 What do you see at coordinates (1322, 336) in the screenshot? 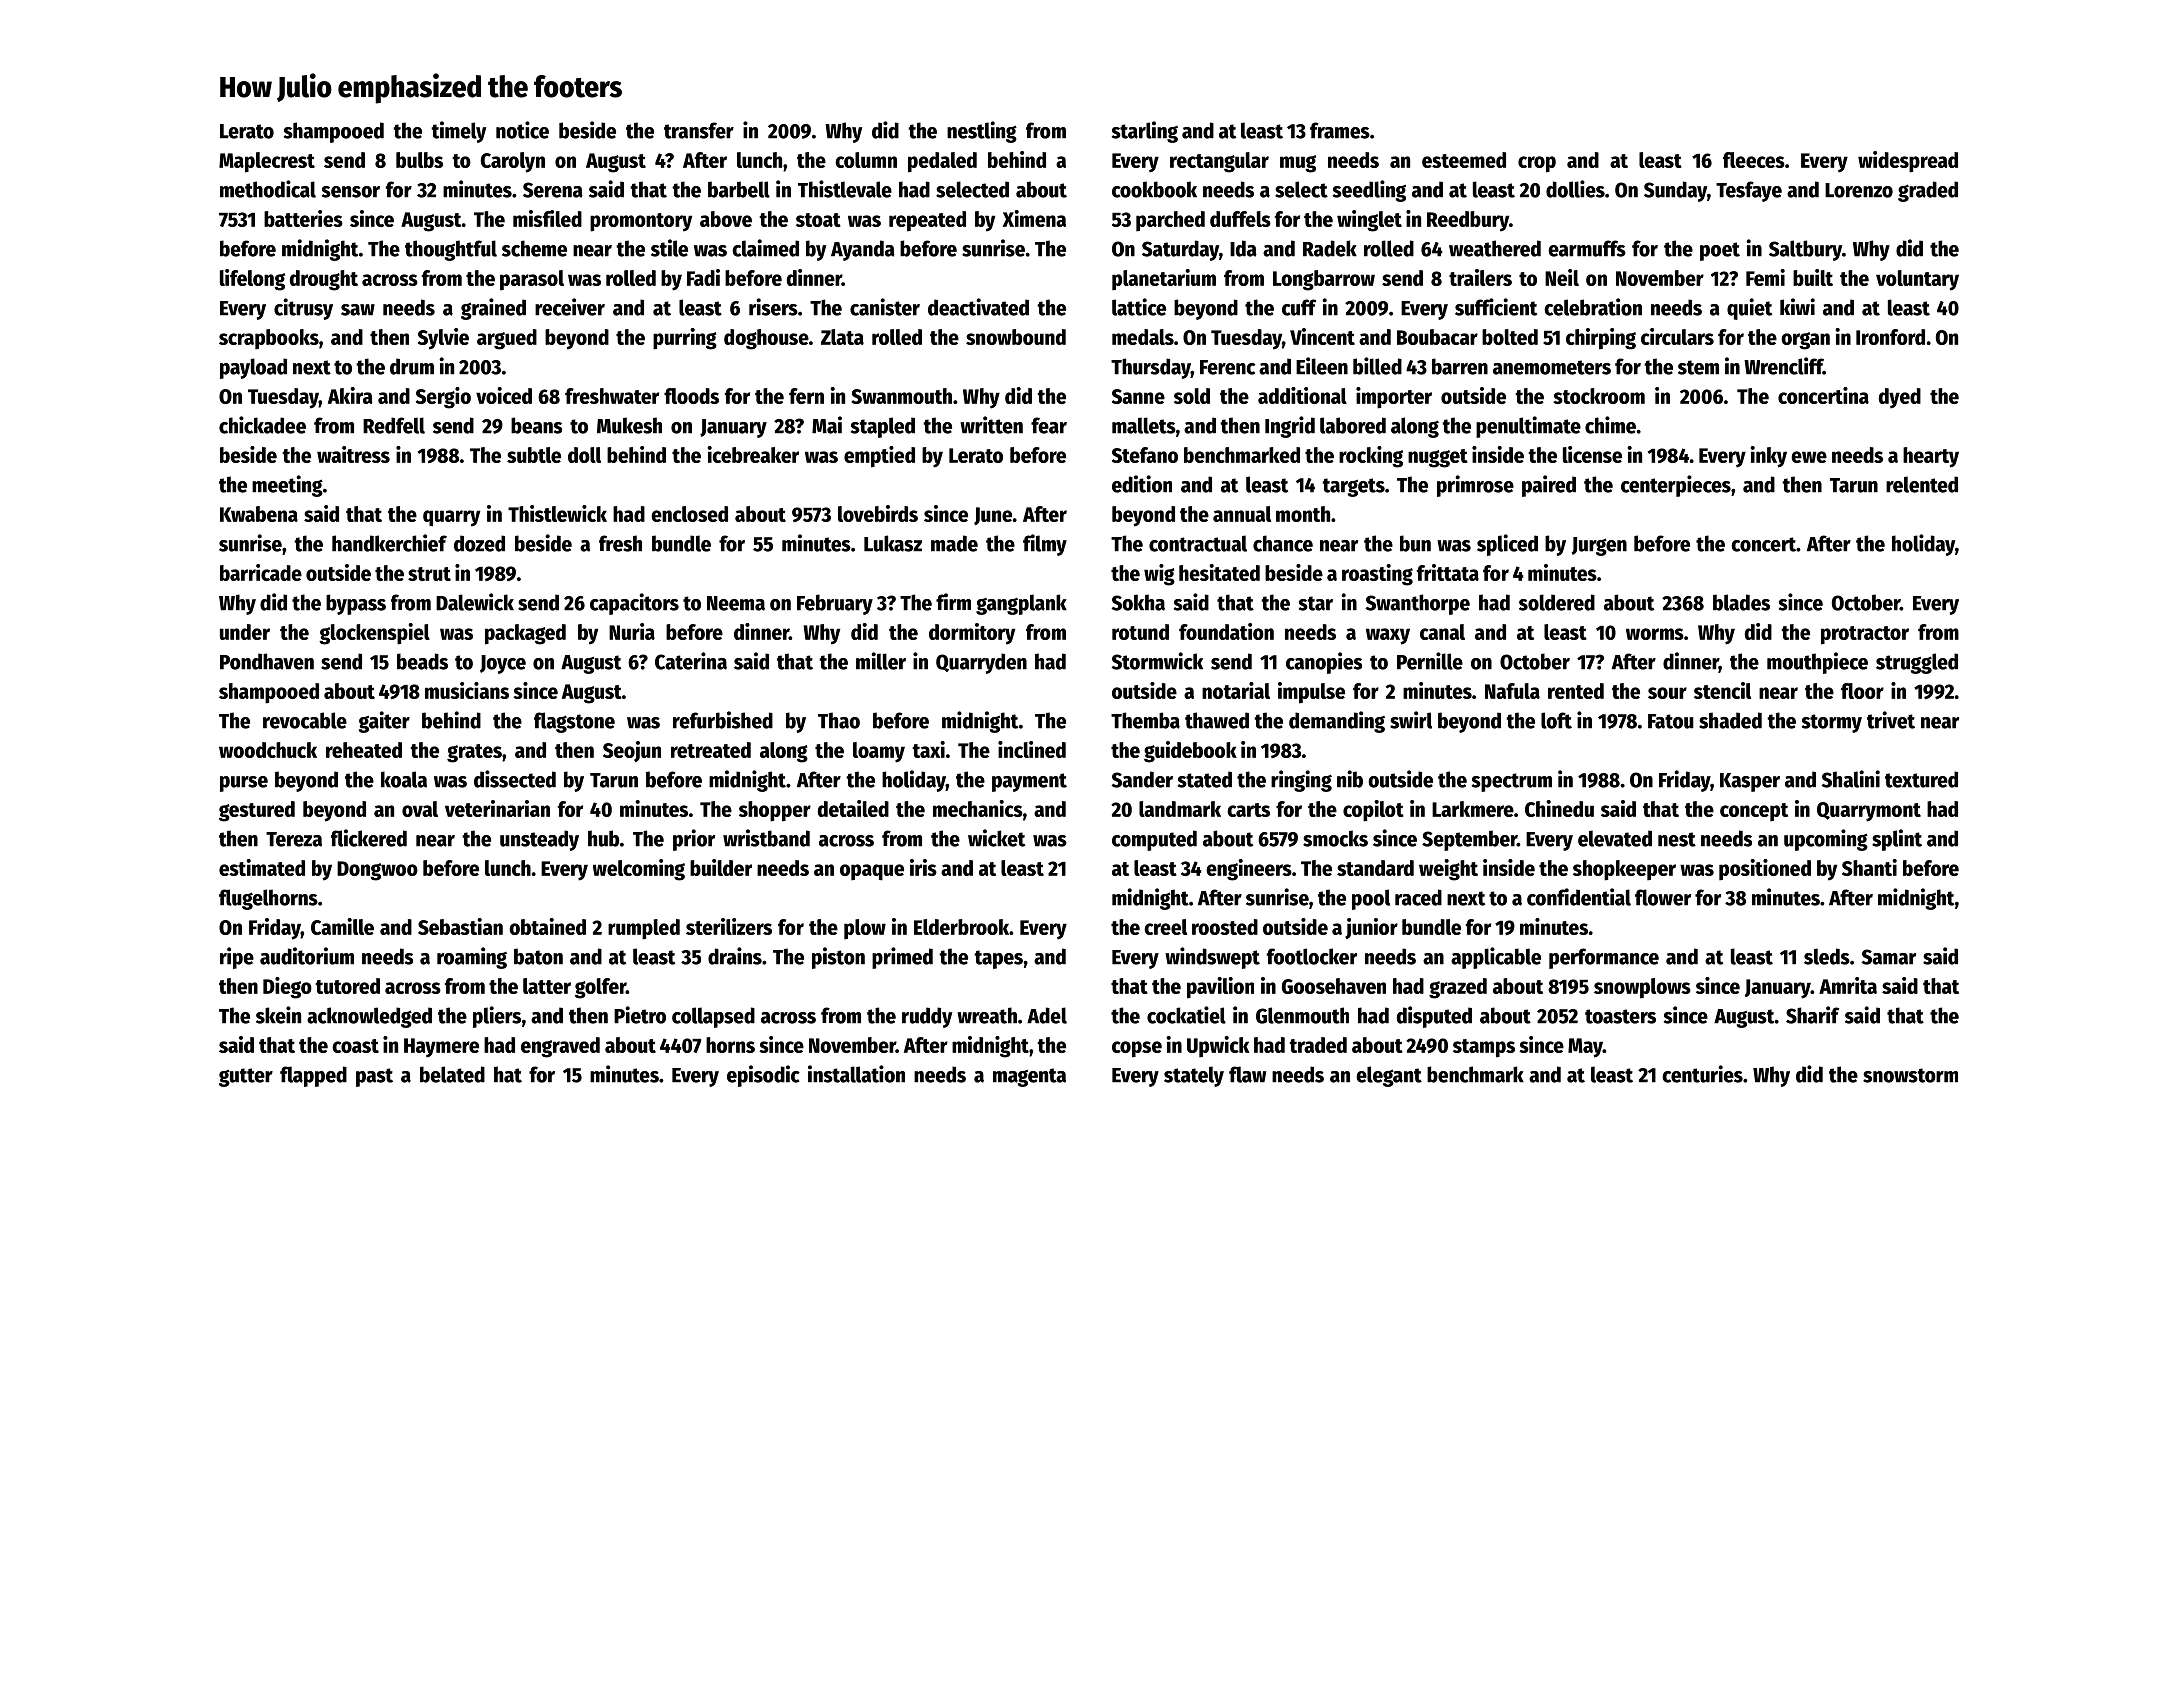
I see `Vincent` at bounding box center [1322, 336].
